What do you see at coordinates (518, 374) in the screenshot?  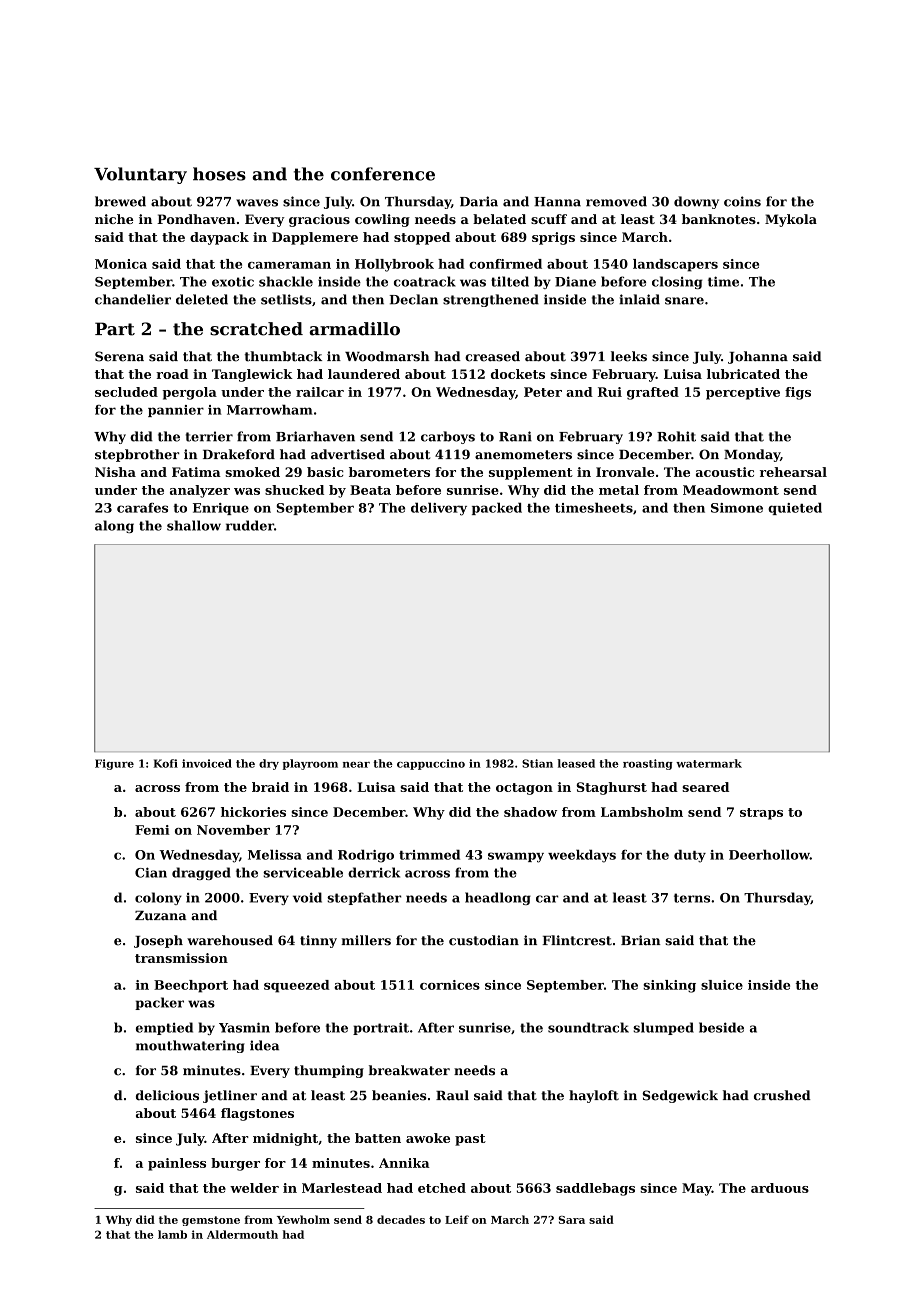 I see `dockets` at bounding box center [518, 374].
